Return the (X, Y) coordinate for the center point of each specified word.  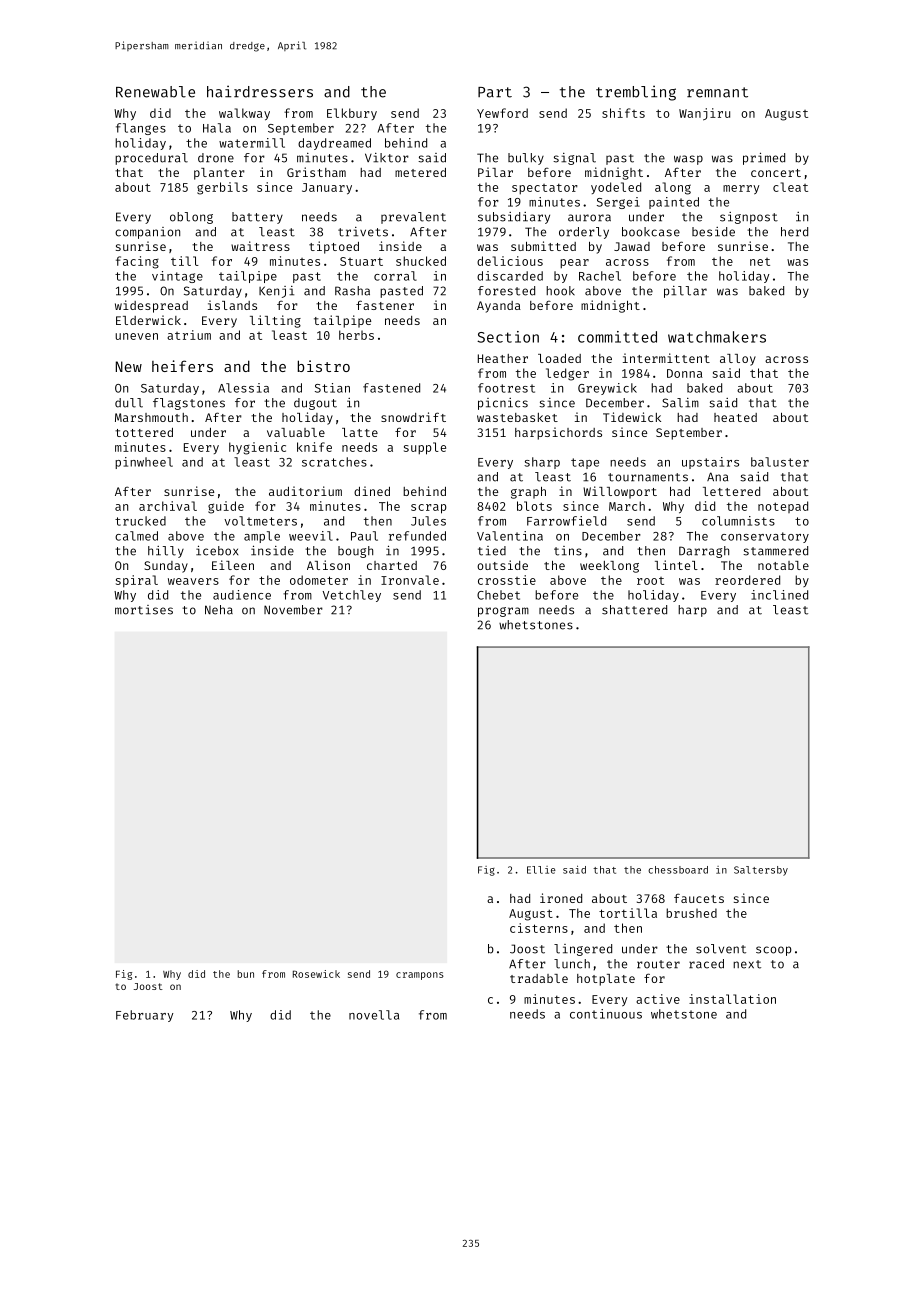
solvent (721, 949)
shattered (634, 610)
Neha (219, 610)
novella (374, 1015)
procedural (151, 159)
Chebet (498, 595)
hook (560, 291)
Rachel (600, 276)
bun (246, 974)
